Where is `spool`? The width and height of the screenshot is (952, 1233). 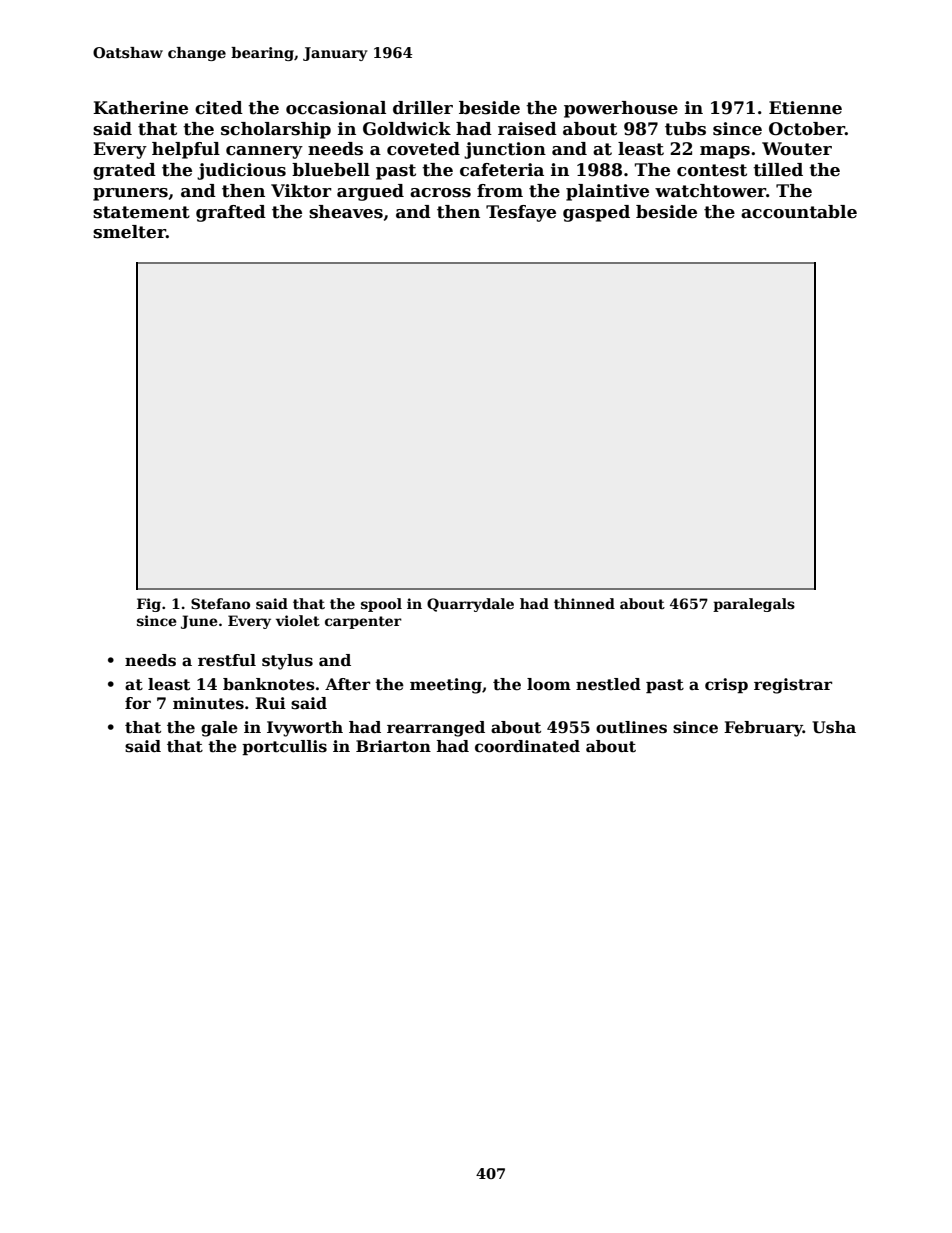 spool is located at coordinates (381, 605).
